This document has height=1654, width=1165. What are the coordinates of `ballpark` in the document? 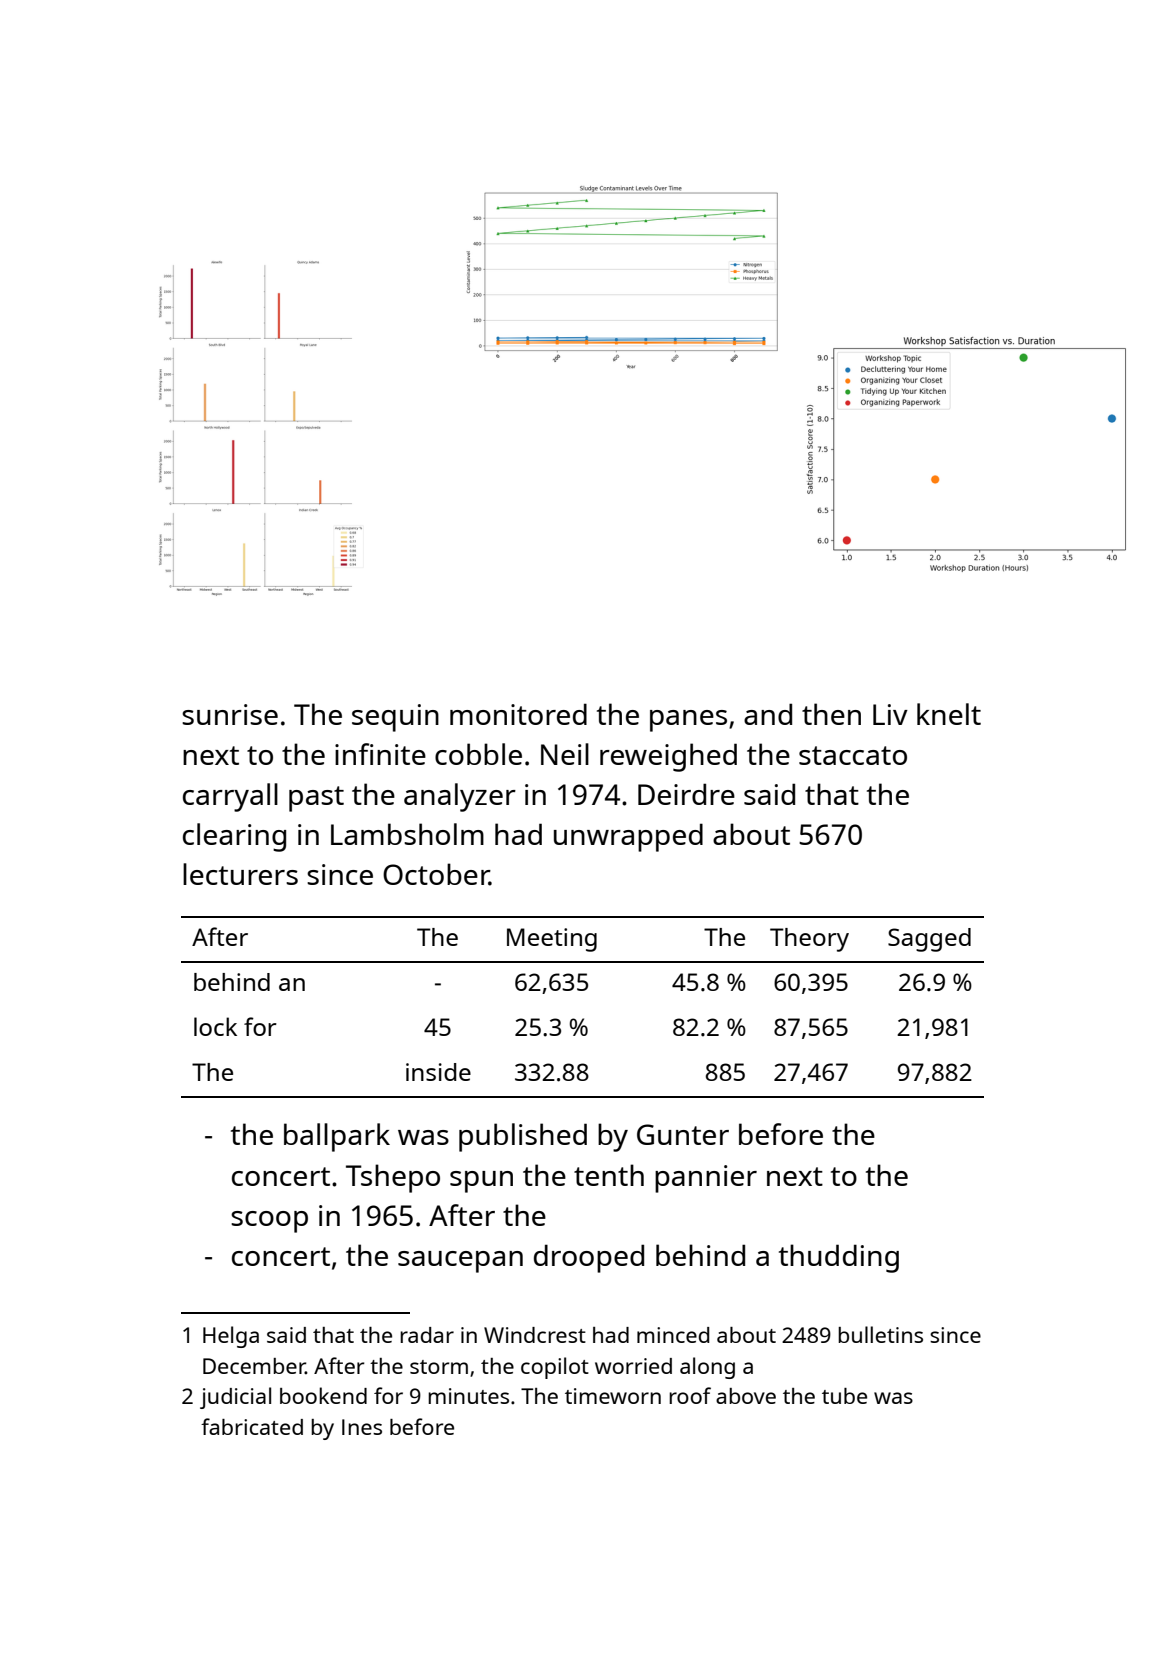 It's located at (337, 1137).
